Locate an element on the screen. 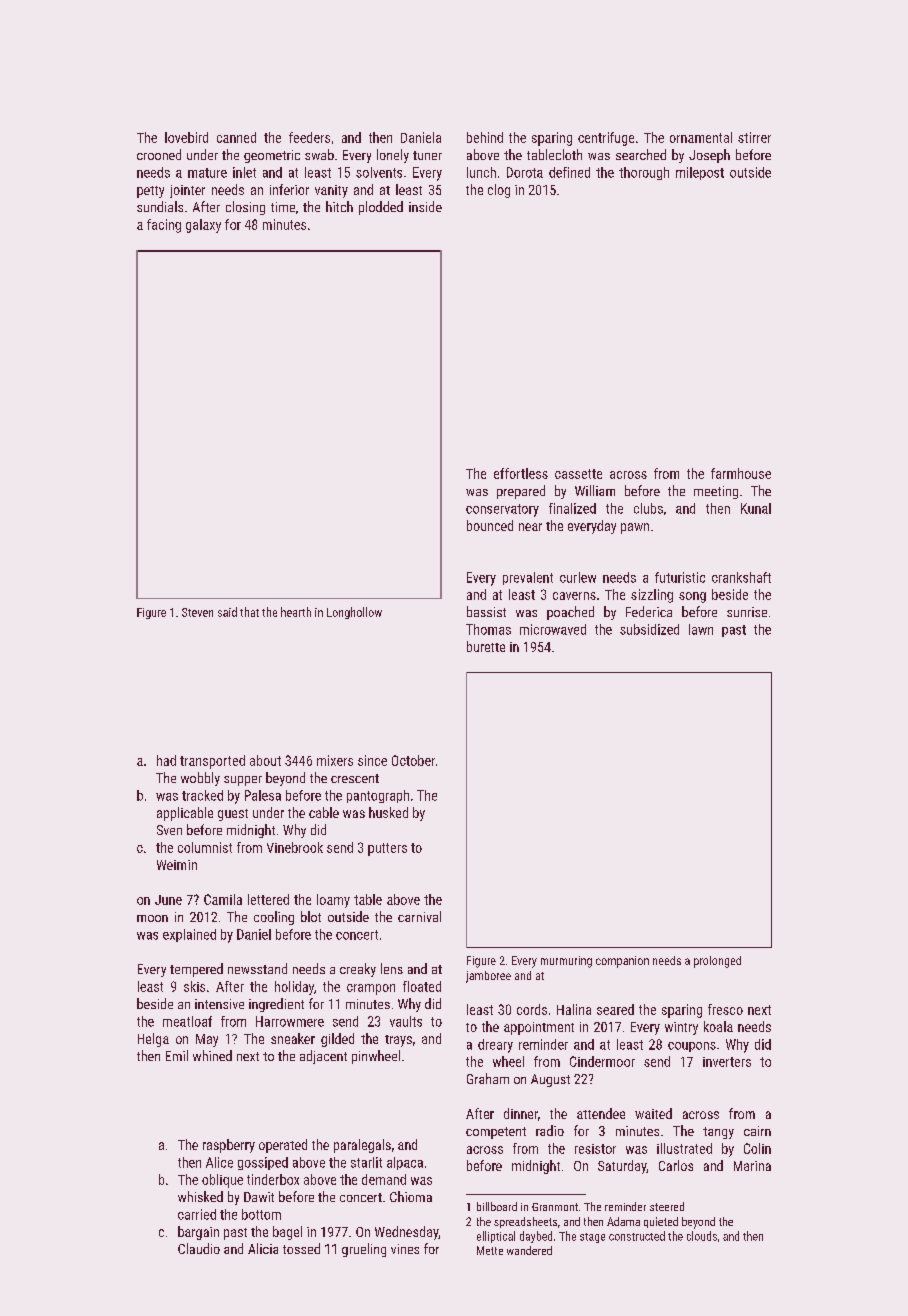 The image size is (908, 1316). futuristic is located at coordinates (680, 577).
